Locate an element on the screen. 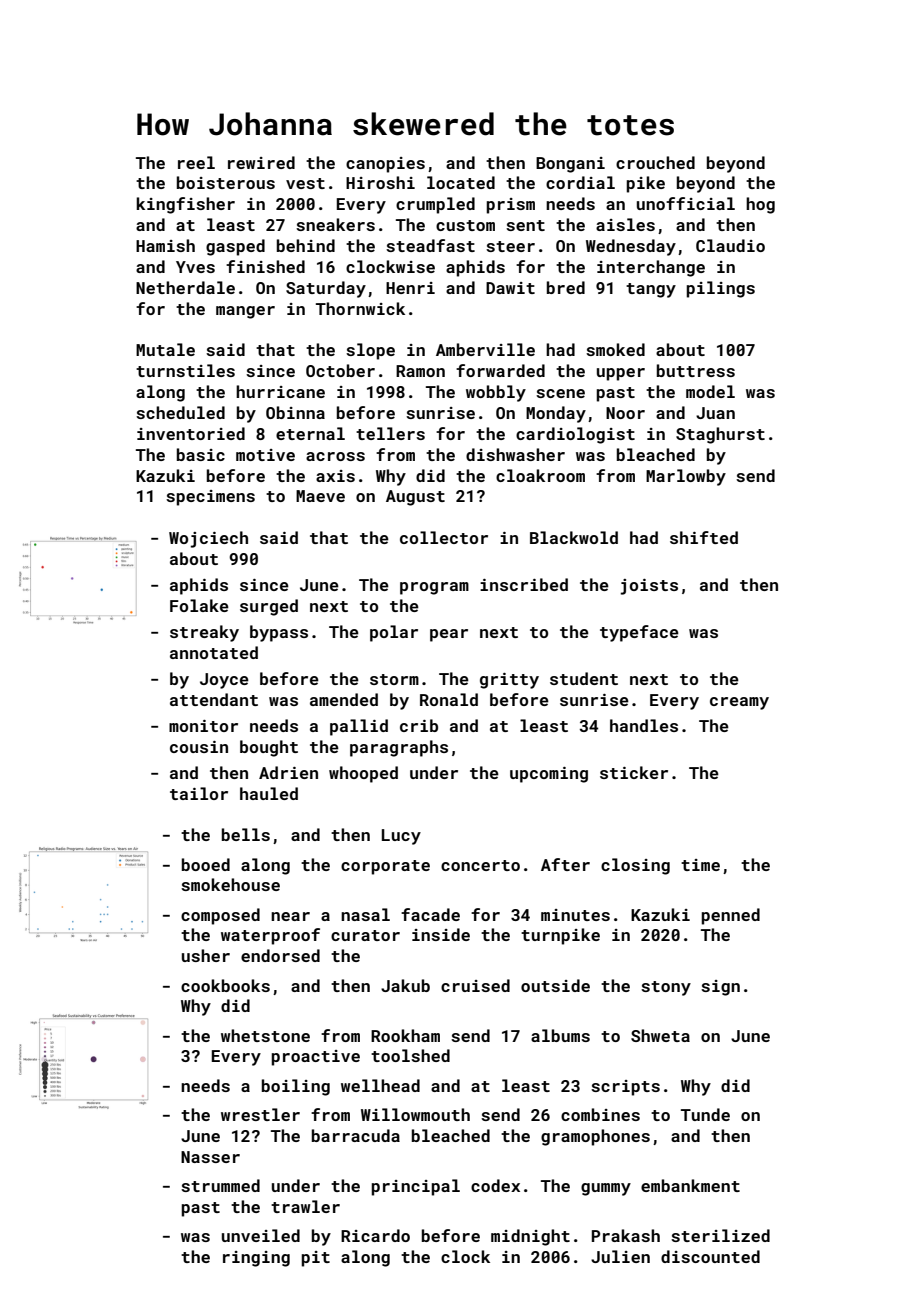 This screenshot has width=924, height=1314. usher is located at coordinates (206, 955).
